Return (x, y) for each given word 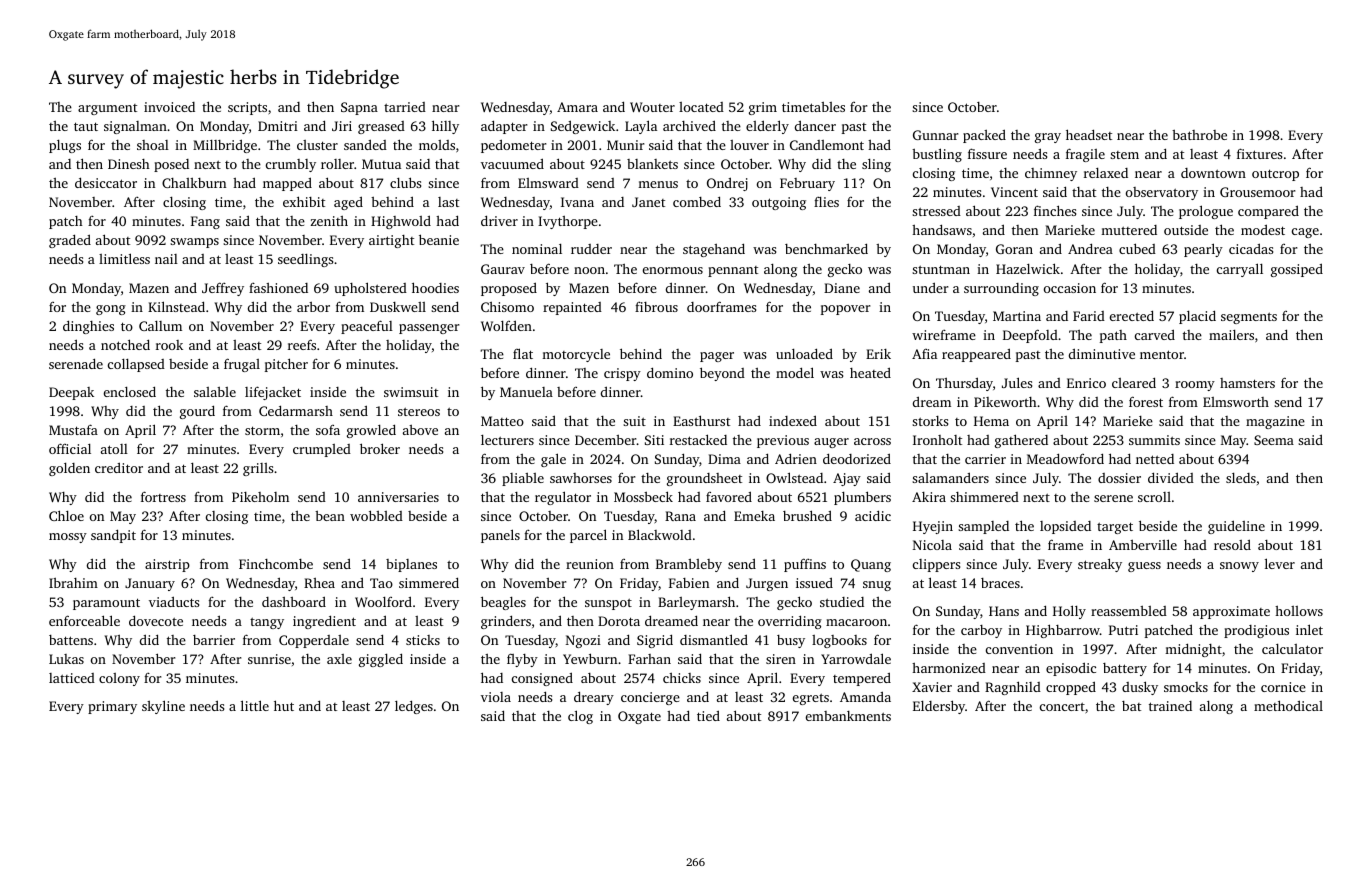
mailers (1231, 335)
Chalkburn (194, 183)
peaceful (367, 327)
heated (870, 372)
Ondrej (727, 184)
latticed (72, 678)
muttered (1129, 230)
